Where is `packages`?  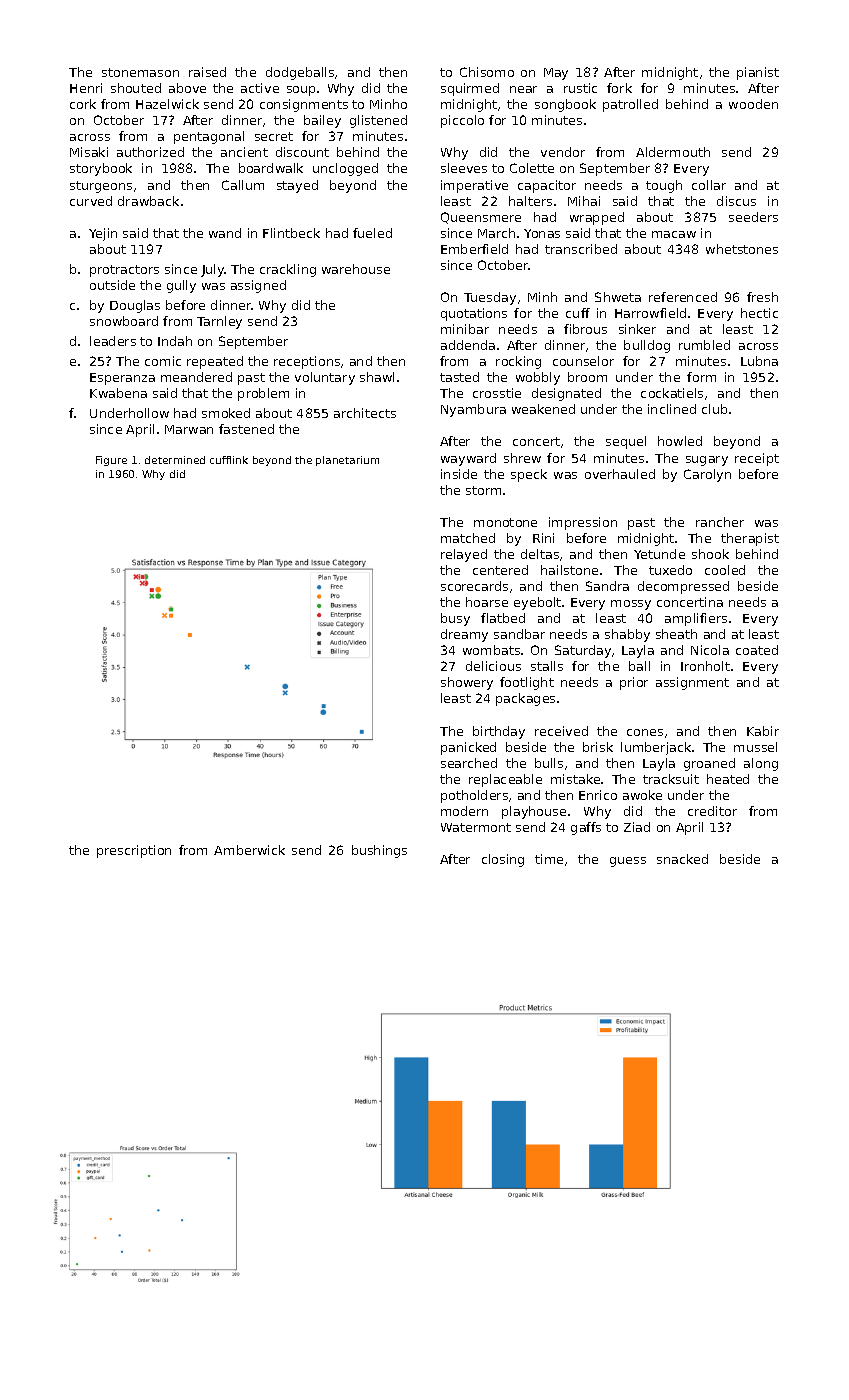
packages is located at coordinates (525, 699).
